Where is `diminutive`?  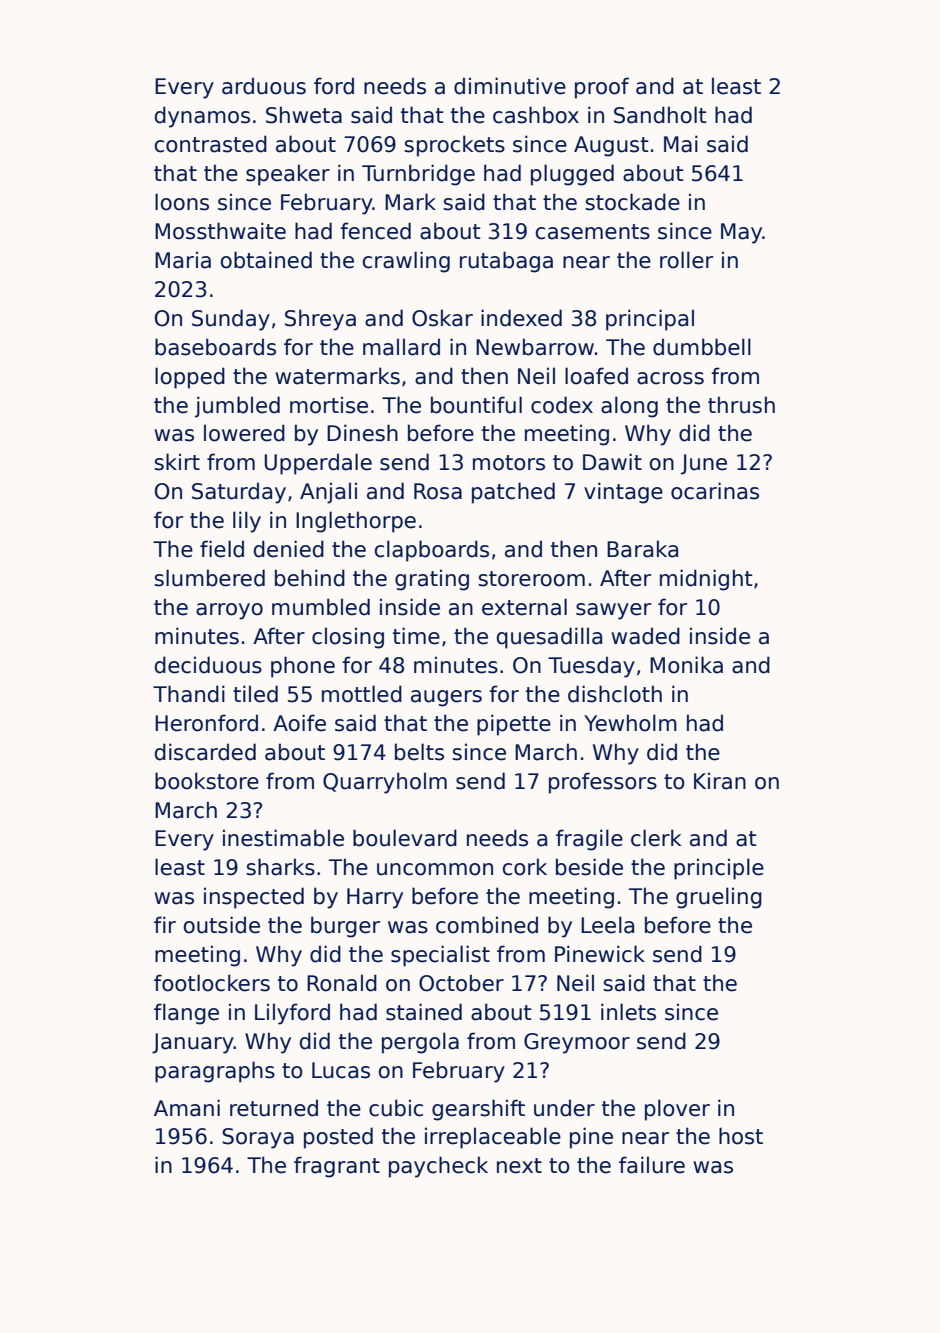
diminutive is located at coordinates (510, 86).
